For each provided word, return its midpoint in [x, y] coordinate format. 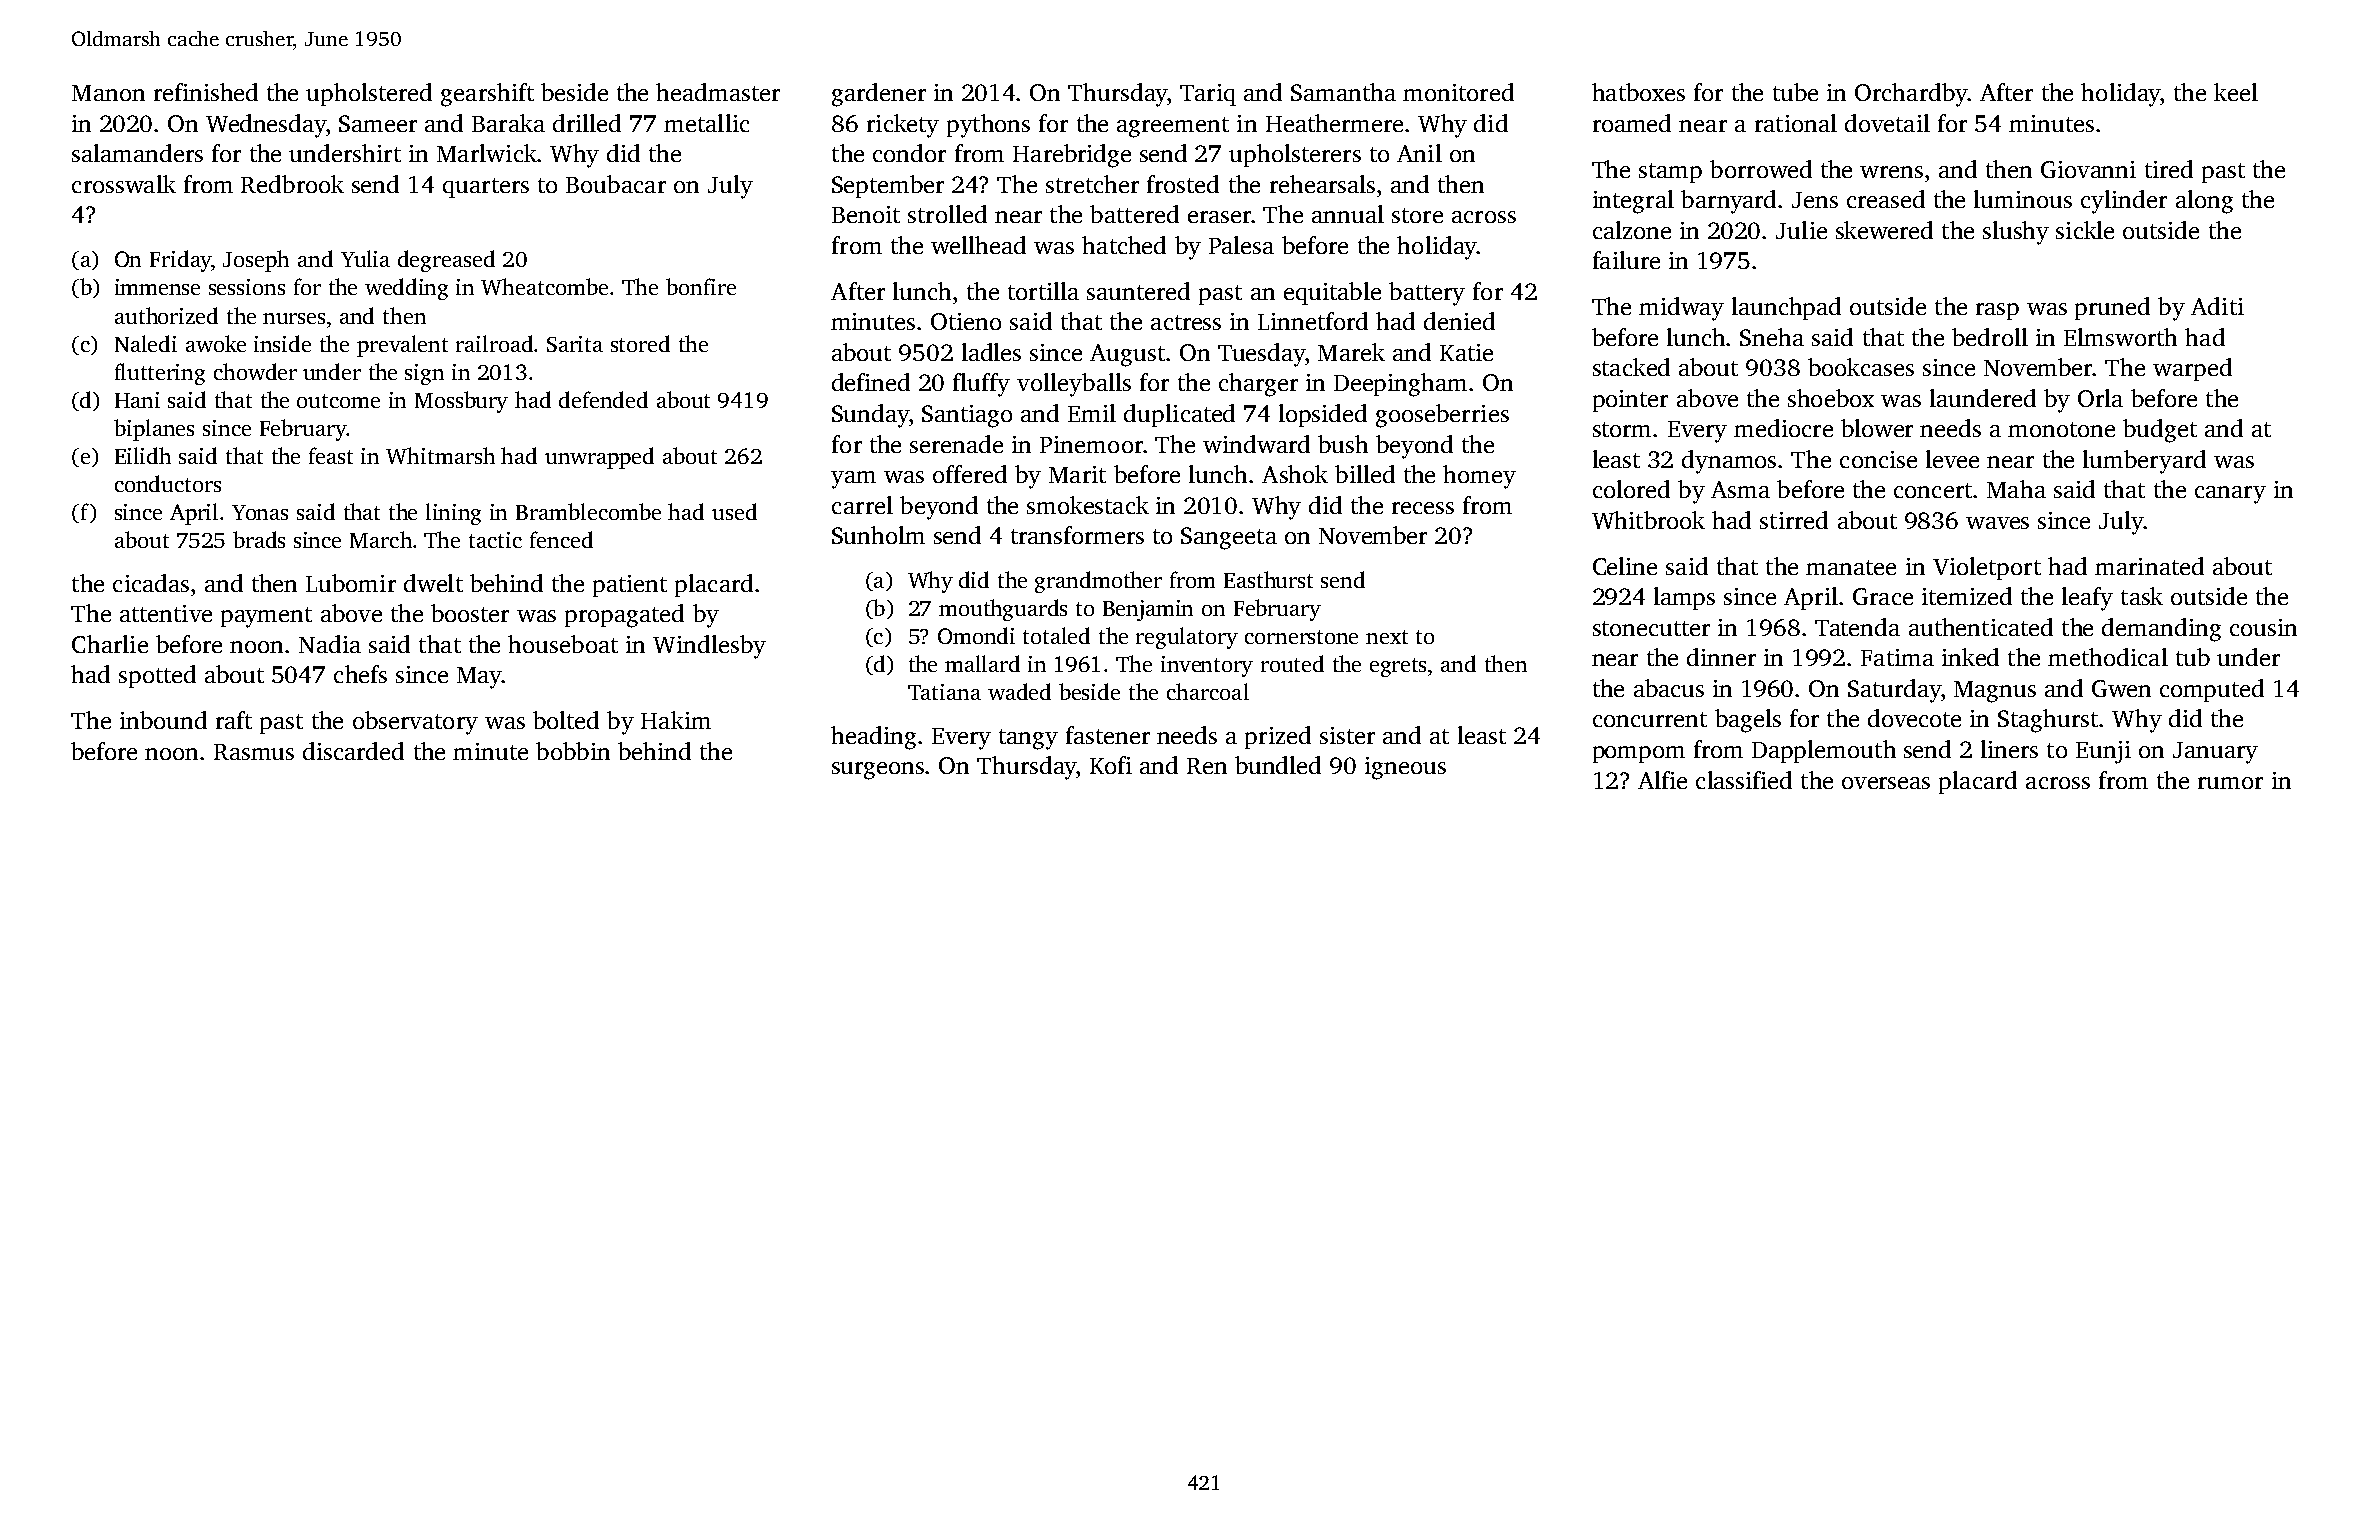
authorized [166, 315]
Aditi [2217, 306]
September [888, 186]
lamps [1684, 598]
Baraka [508, 123]
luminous [2023, 199]
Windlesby [709, 647]
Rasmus [254, 752]
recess [1423, 508]
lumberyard [2144, 462]
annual [1348, 214]
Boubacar [616, 184]
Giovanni [2088, 169]
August [1127, 355]
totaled [1056, 635]
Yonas [260, 512]
